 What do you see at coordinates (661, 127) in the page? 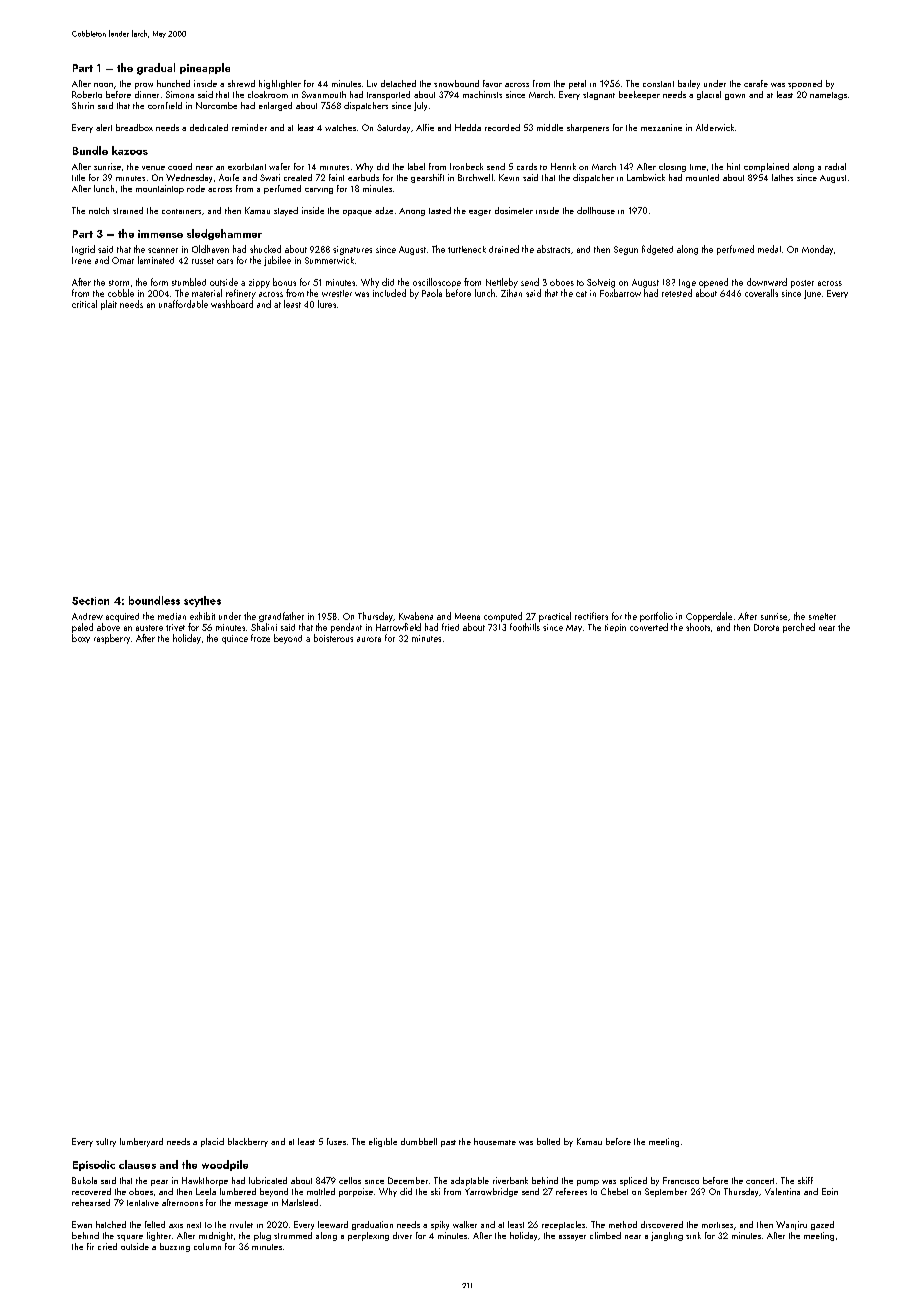
I see `mezzanine` at bounding box center [661, 127].
